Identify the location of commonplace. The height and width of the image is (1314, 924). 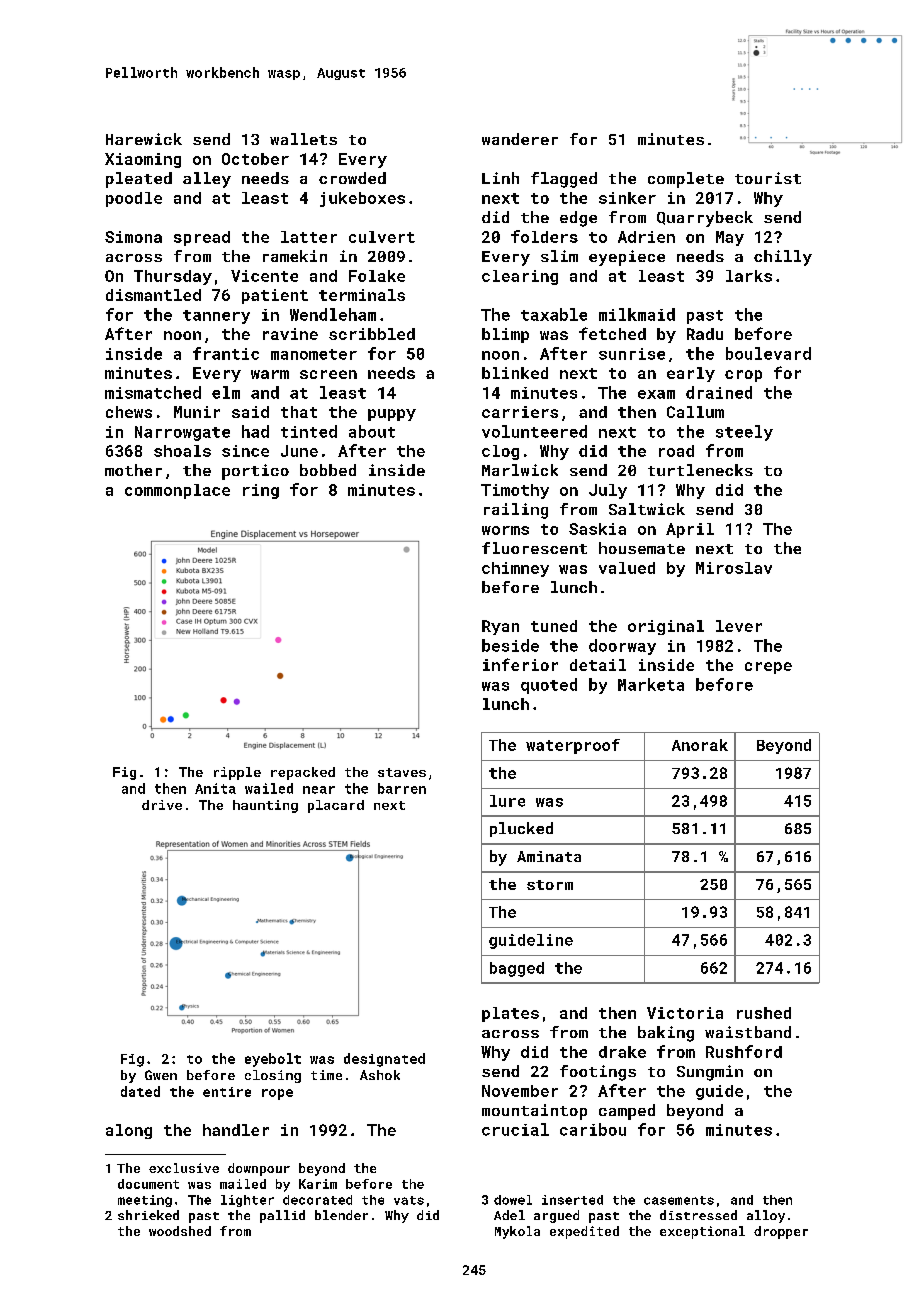
(177, 491).
